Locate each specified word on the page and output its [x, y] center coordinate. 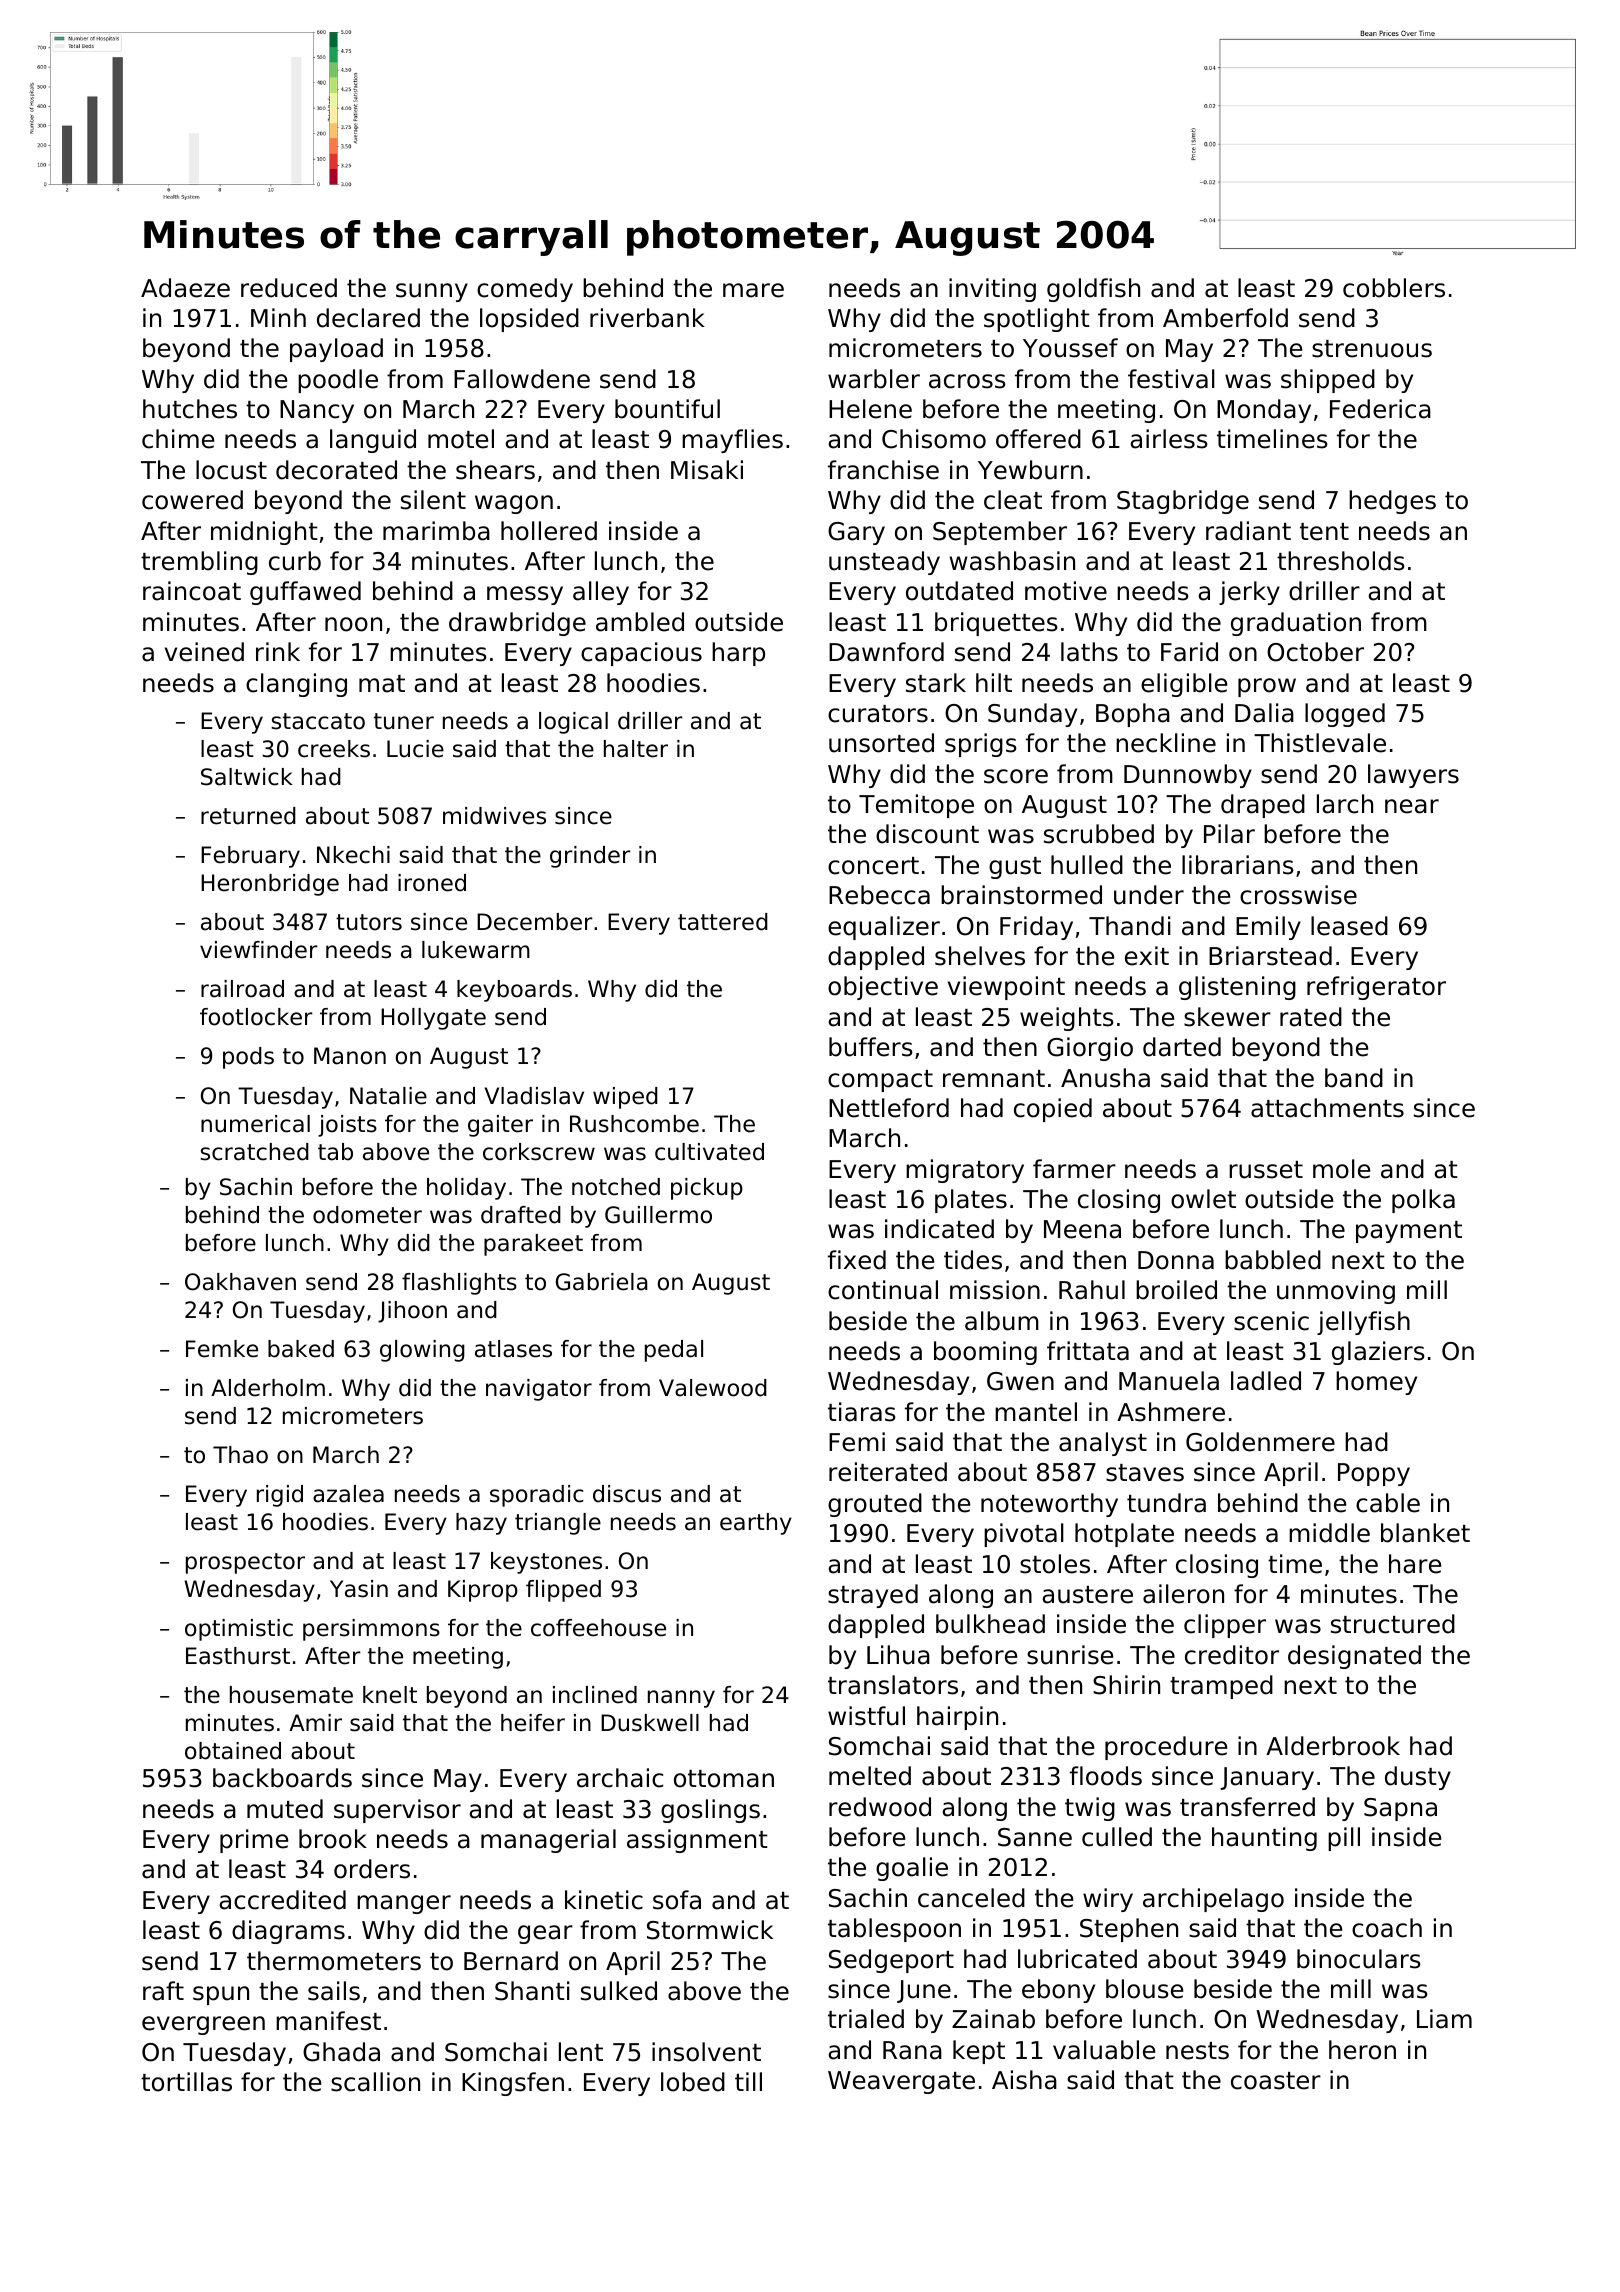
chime [178, 439]
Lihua [898, 1655]
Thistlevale [1320, 743]
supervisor [397, 1811]
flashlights [459, 1284]
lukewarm [476, 950]
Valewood [713, 1388]
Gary [856, 533]
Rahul [1092, 1290]
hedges [1392, 502]
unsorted [881, 743]
